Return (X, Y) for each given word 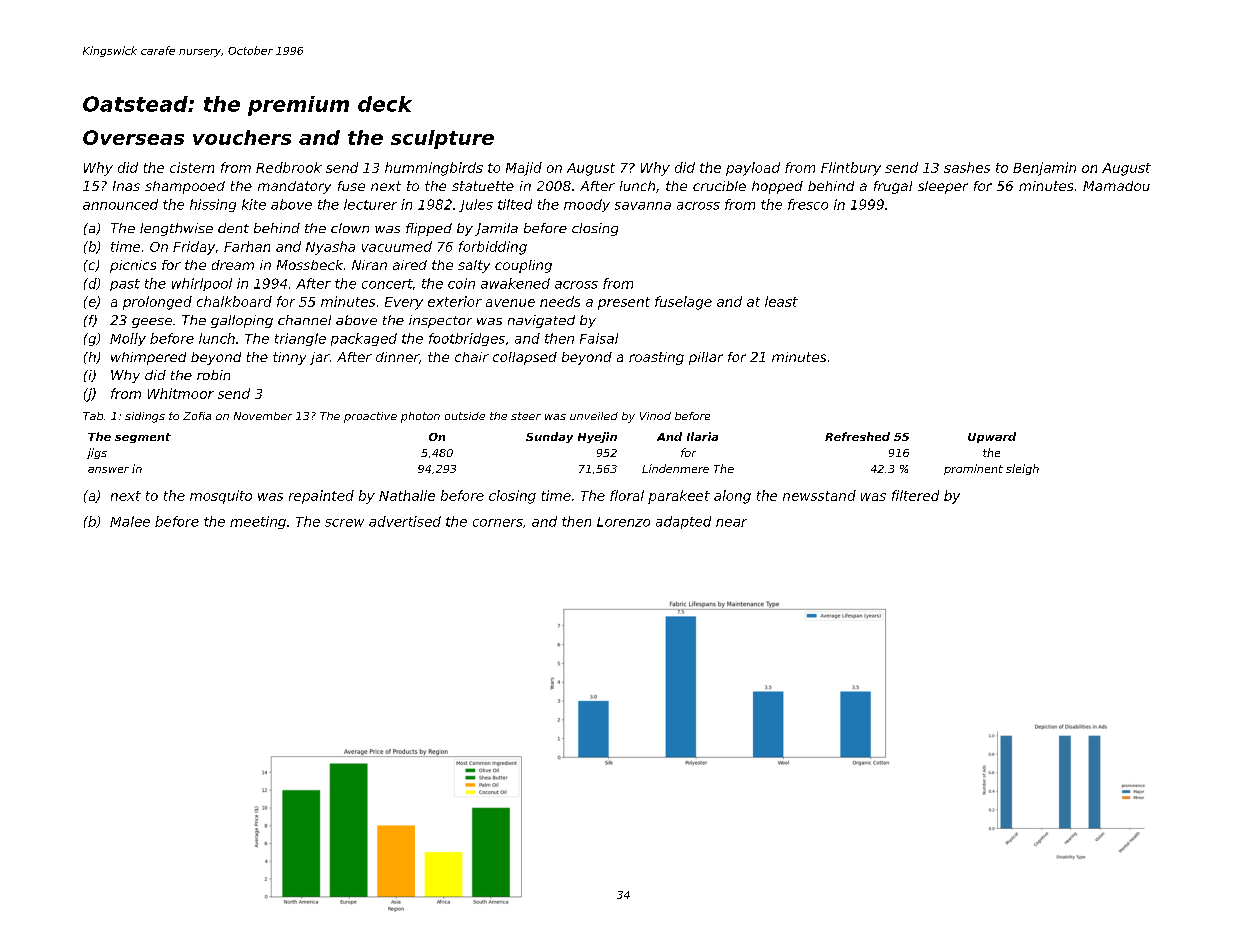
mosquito (221, 497)
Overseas (133, 137)
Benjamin (1044, 169)
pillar (706, 358)
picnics (133, 266)
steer (526, 416)
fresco (808, 204)
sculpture (442, 139)
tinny (289, 358)
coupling (523, 266)
